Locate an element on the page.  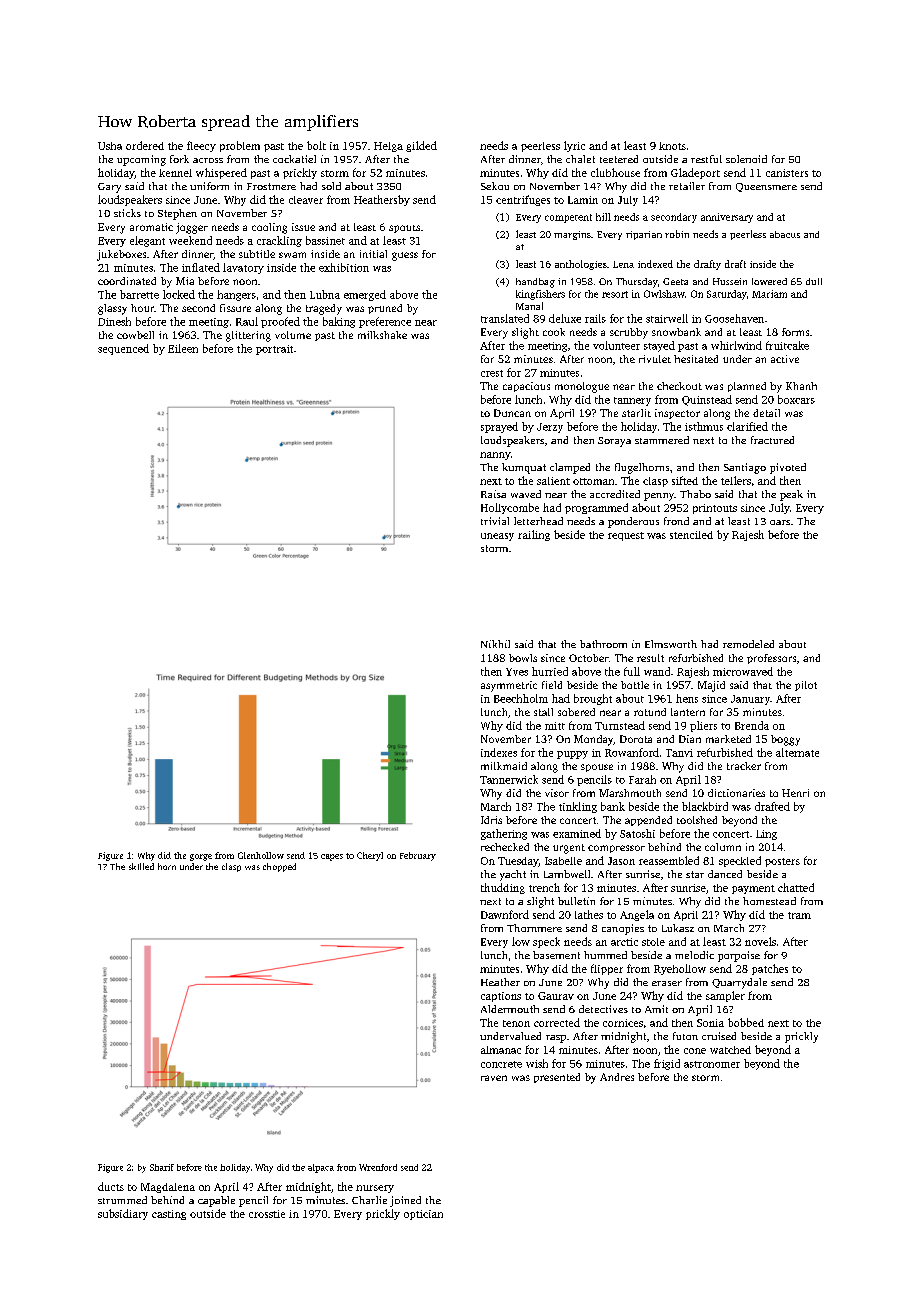
uneasy is located at coordinates (497, 537).
